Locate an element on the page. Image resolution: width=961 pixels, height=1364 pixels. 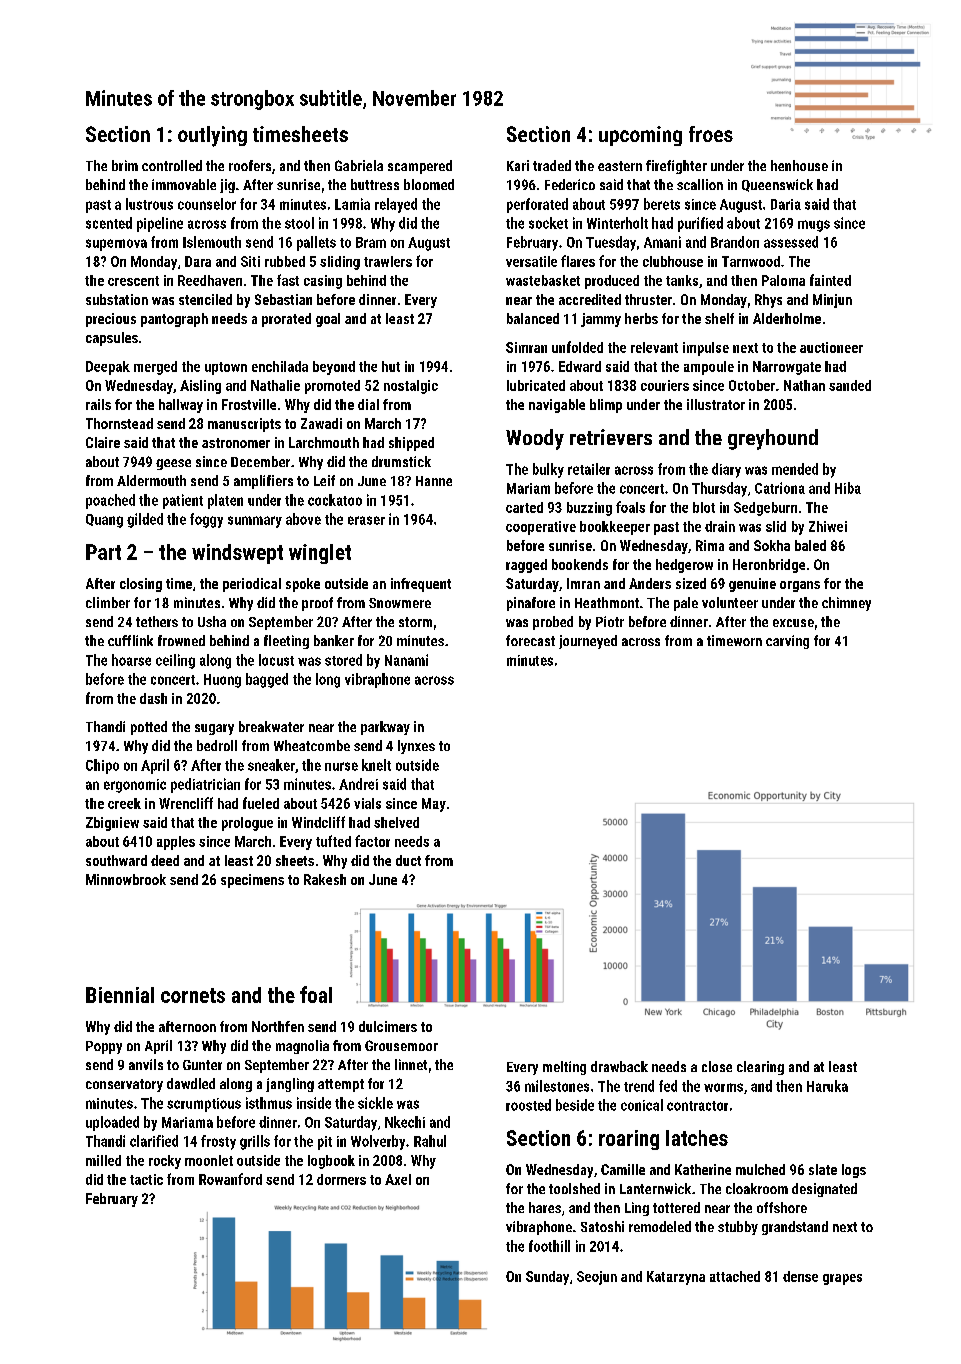
vials is located at coordinates (367, 803).
